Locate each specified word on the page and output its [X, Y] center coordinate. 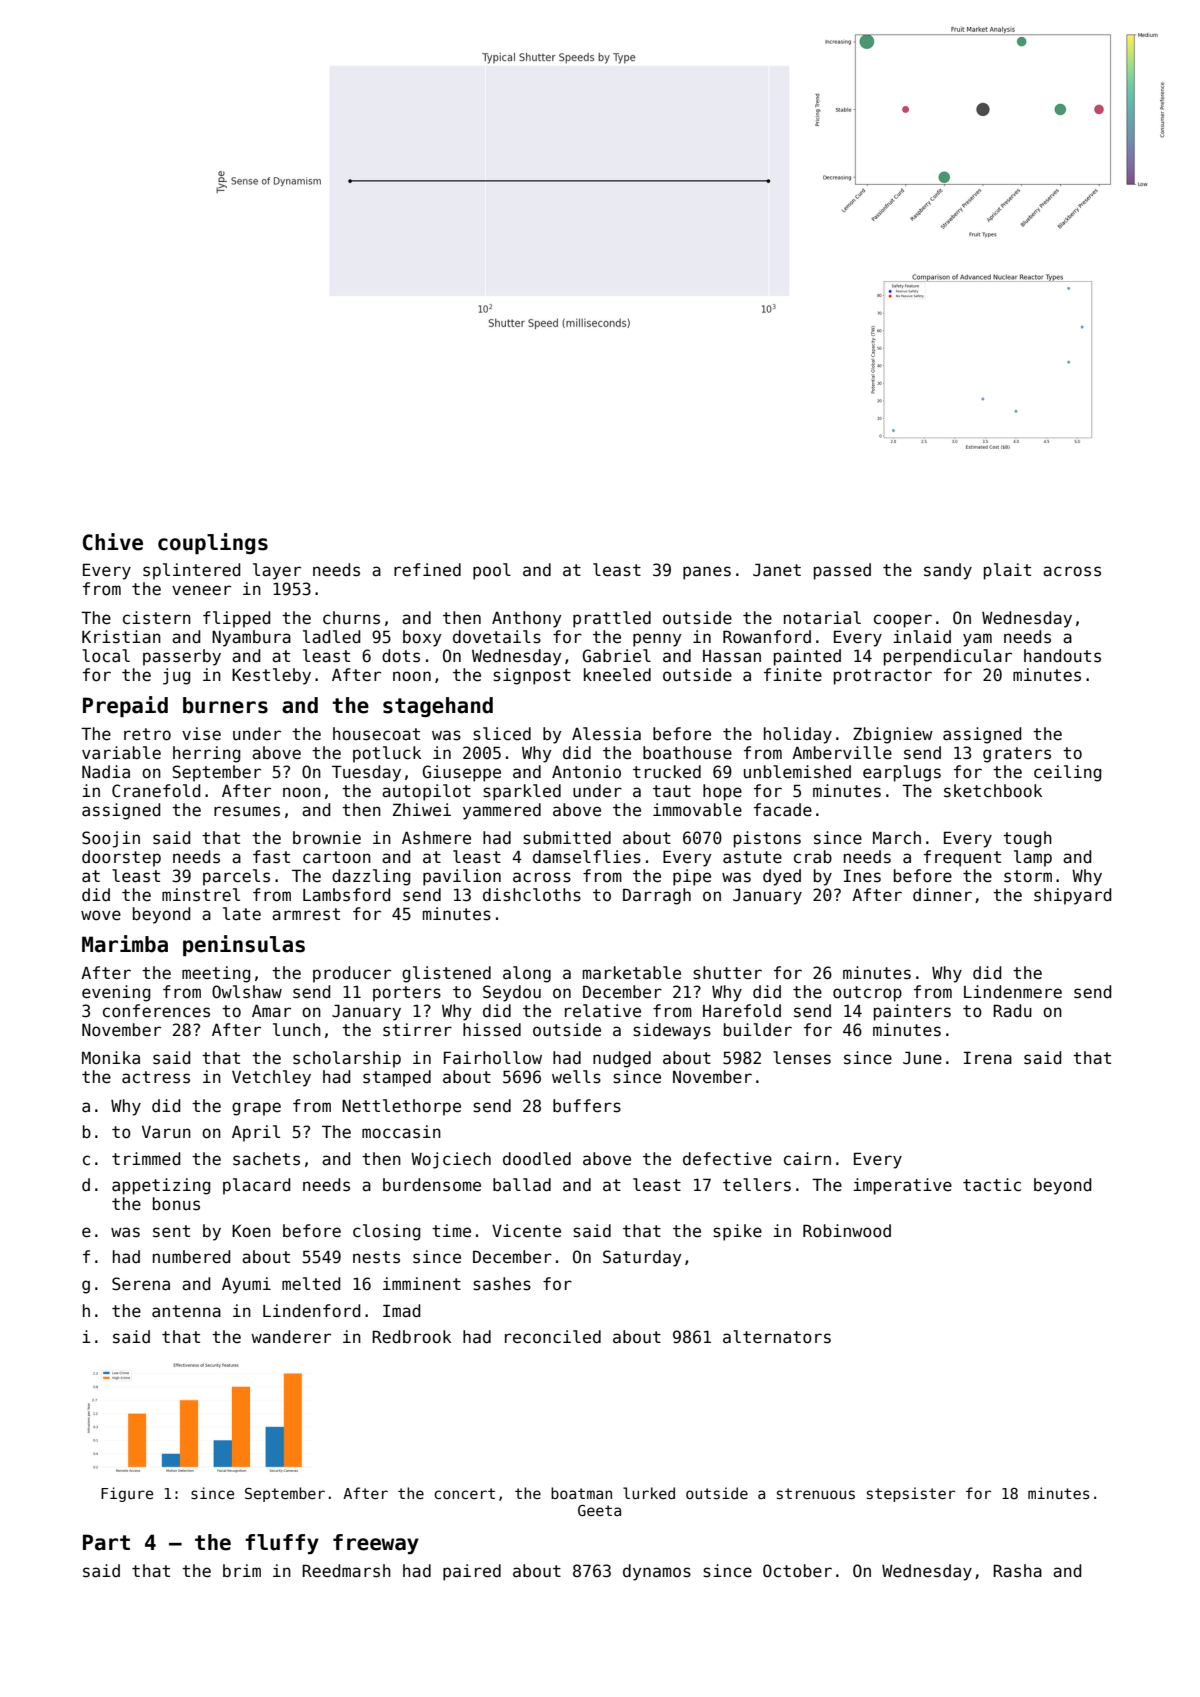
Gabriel [617, 656]
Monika [111, 1058]
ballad [522, 1185]
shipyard [1072, 896]
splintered [191, 571]
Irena [988, 1058]
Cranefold [156, 791]
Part [106, 1542]
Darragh [657, 896]
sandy [948, 571]
